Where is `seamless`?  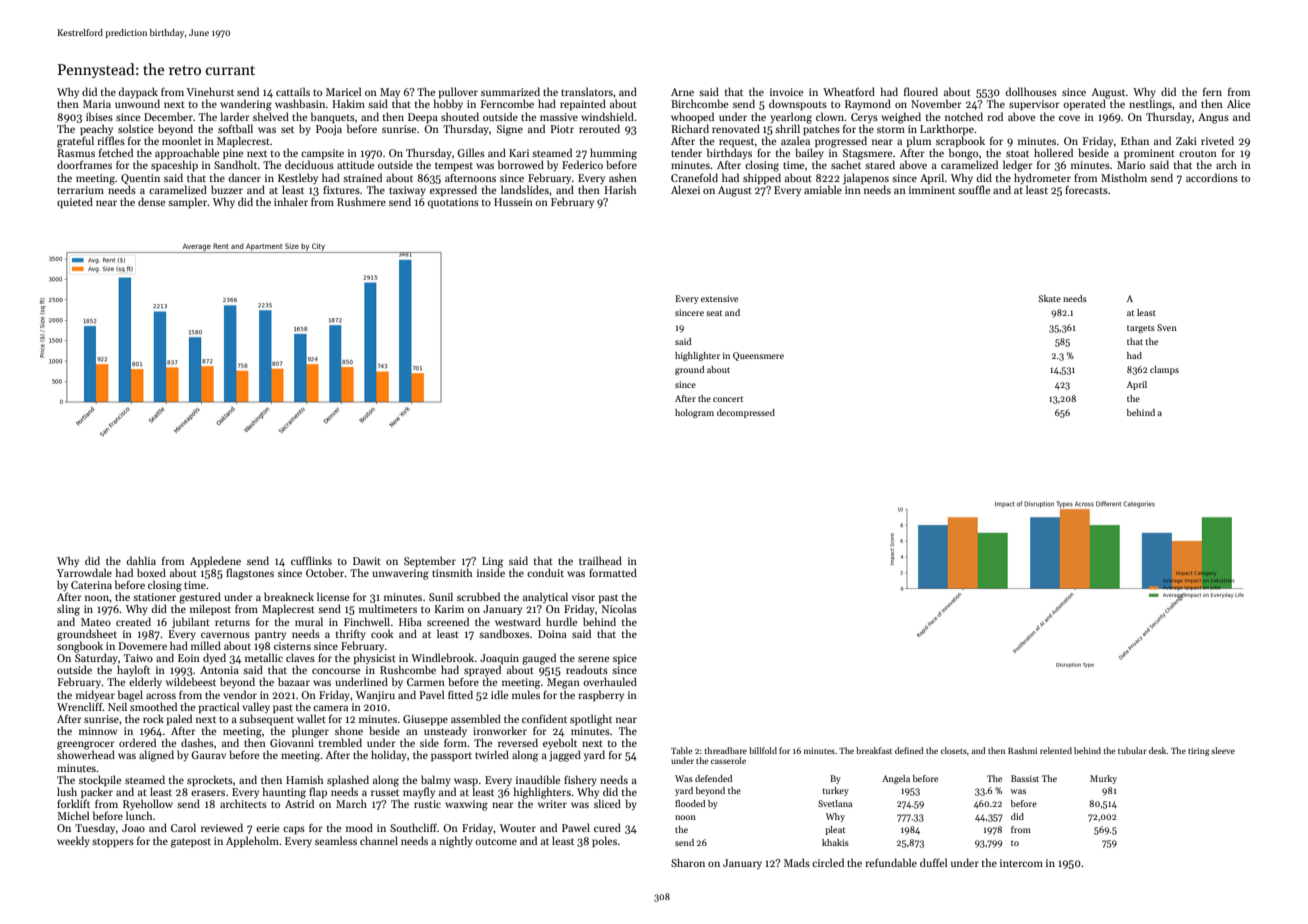 seamless is located at coordinates (336, 840).
